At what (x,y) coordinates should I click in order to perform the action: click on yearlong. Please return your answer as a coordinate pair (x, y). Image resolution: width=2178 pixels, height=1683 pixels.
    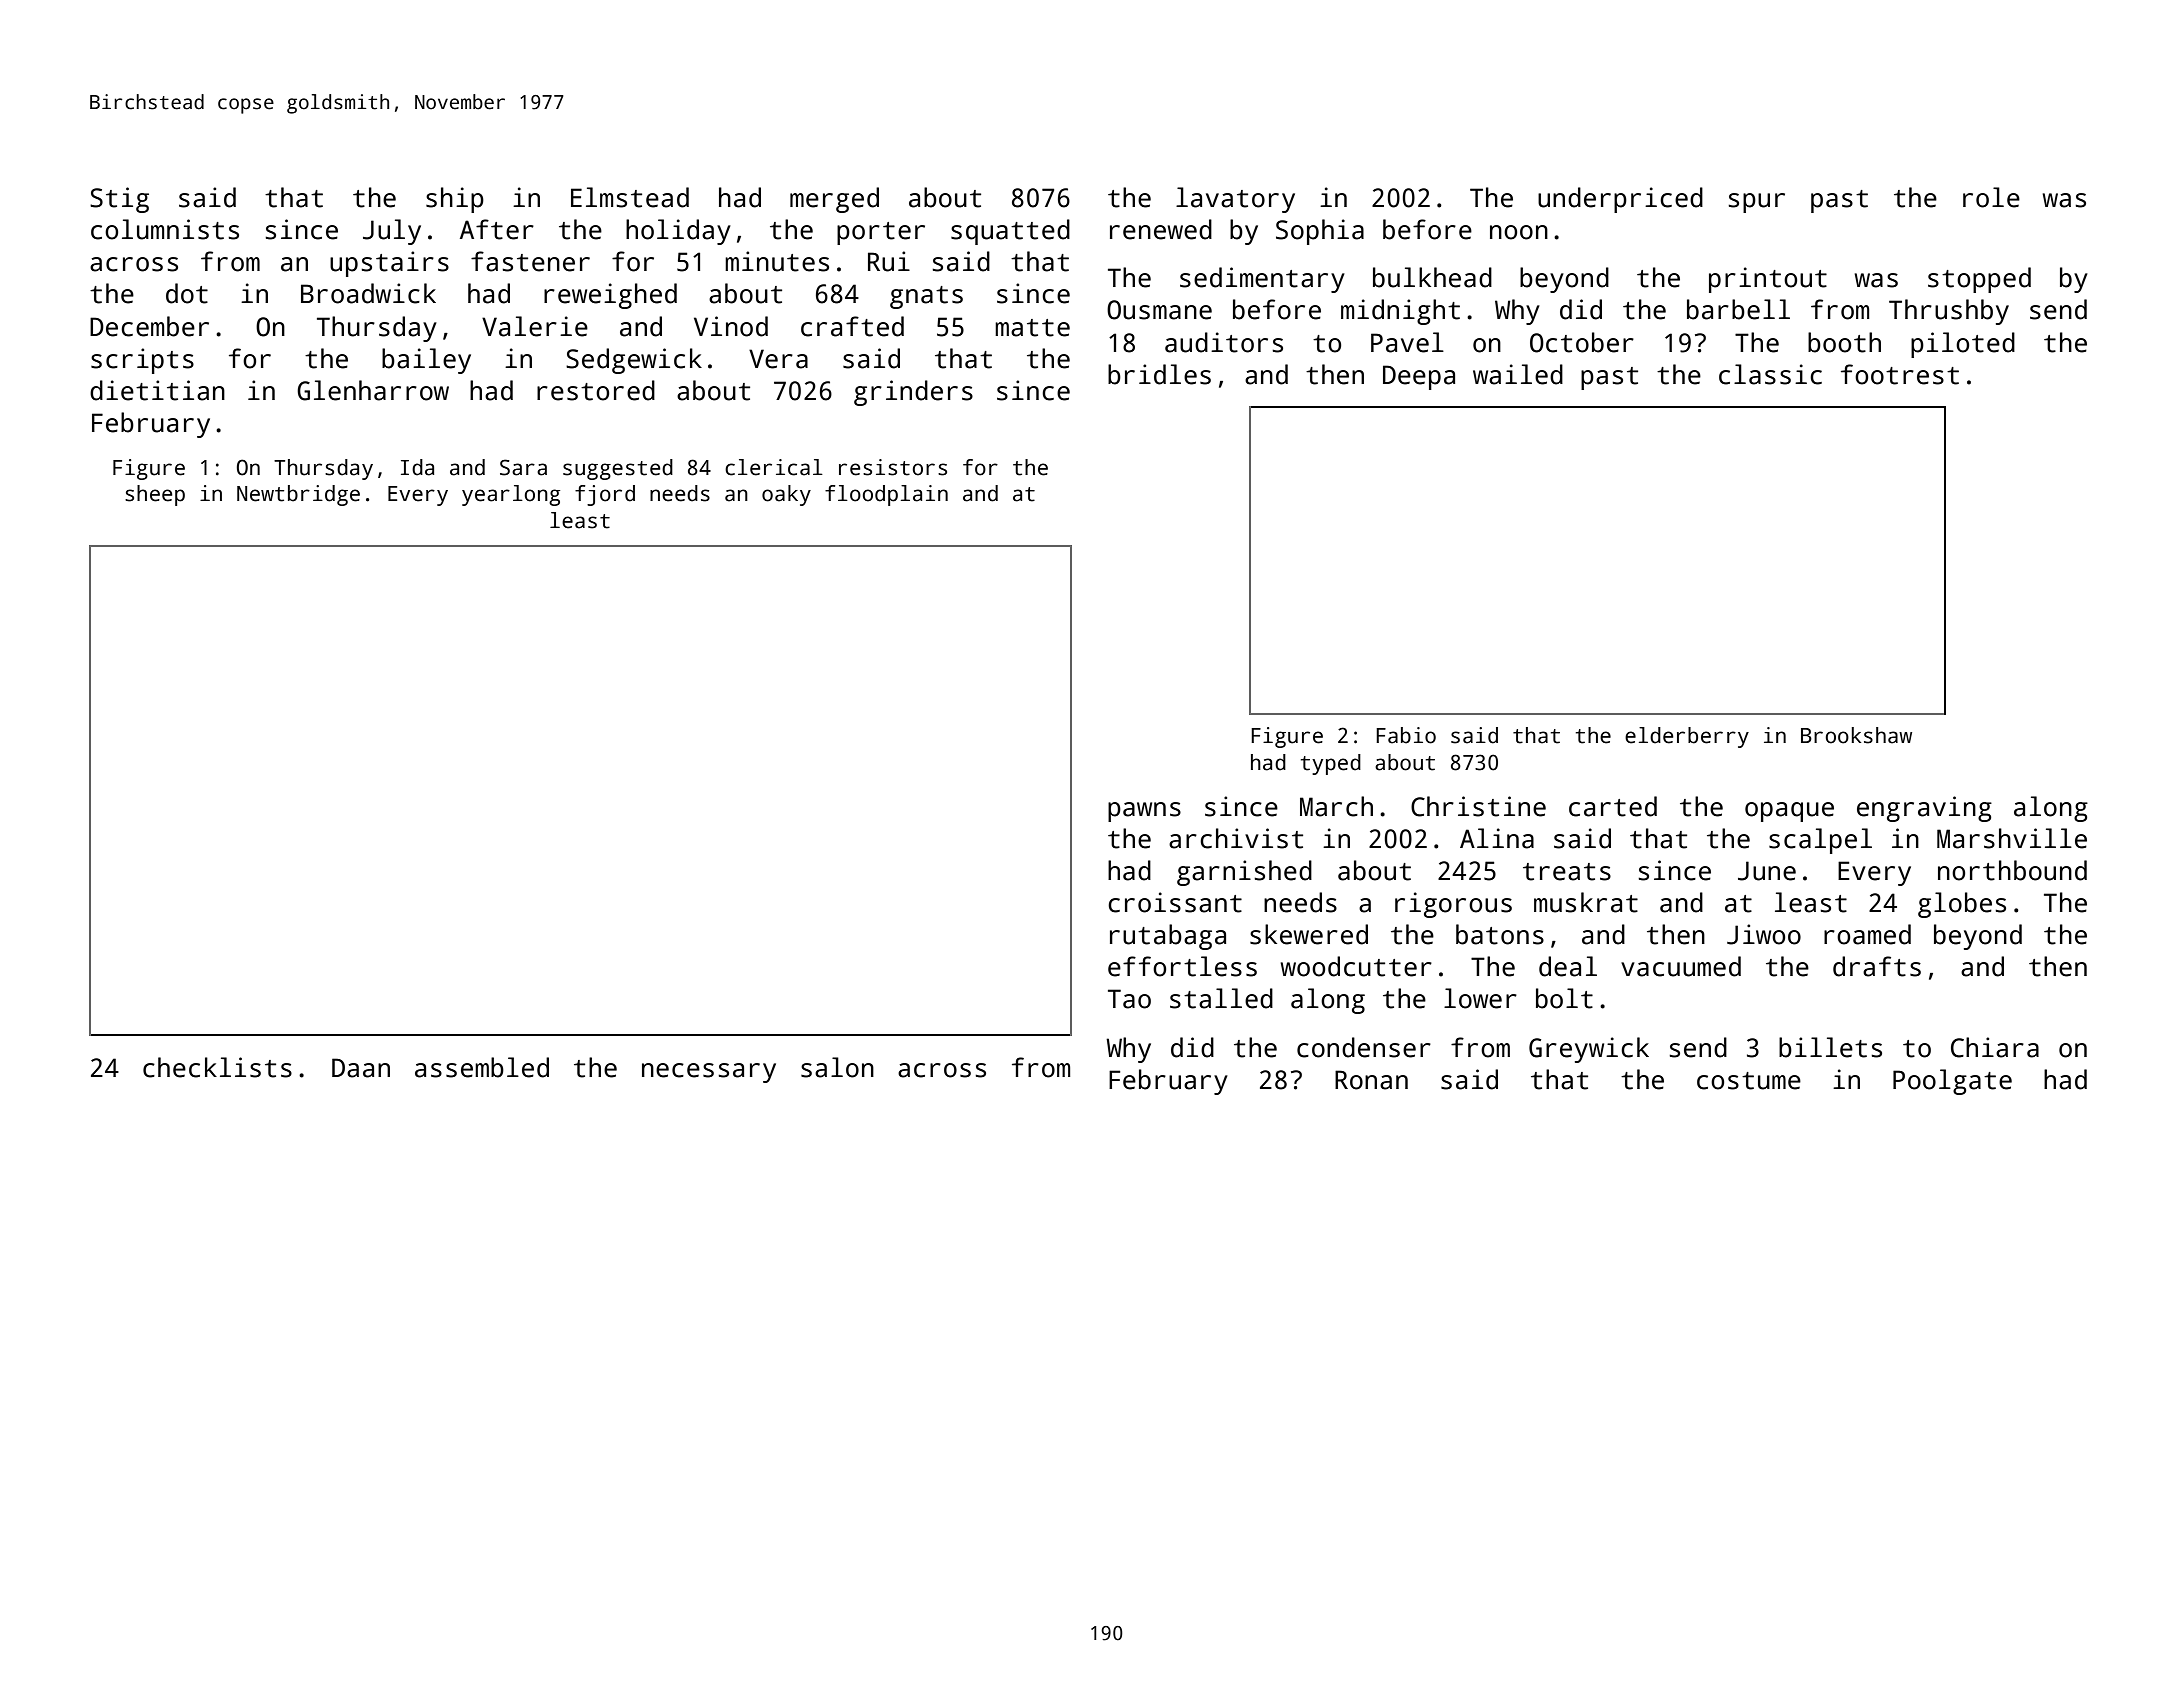
    Looking at the image, I should click on (511, 495).
